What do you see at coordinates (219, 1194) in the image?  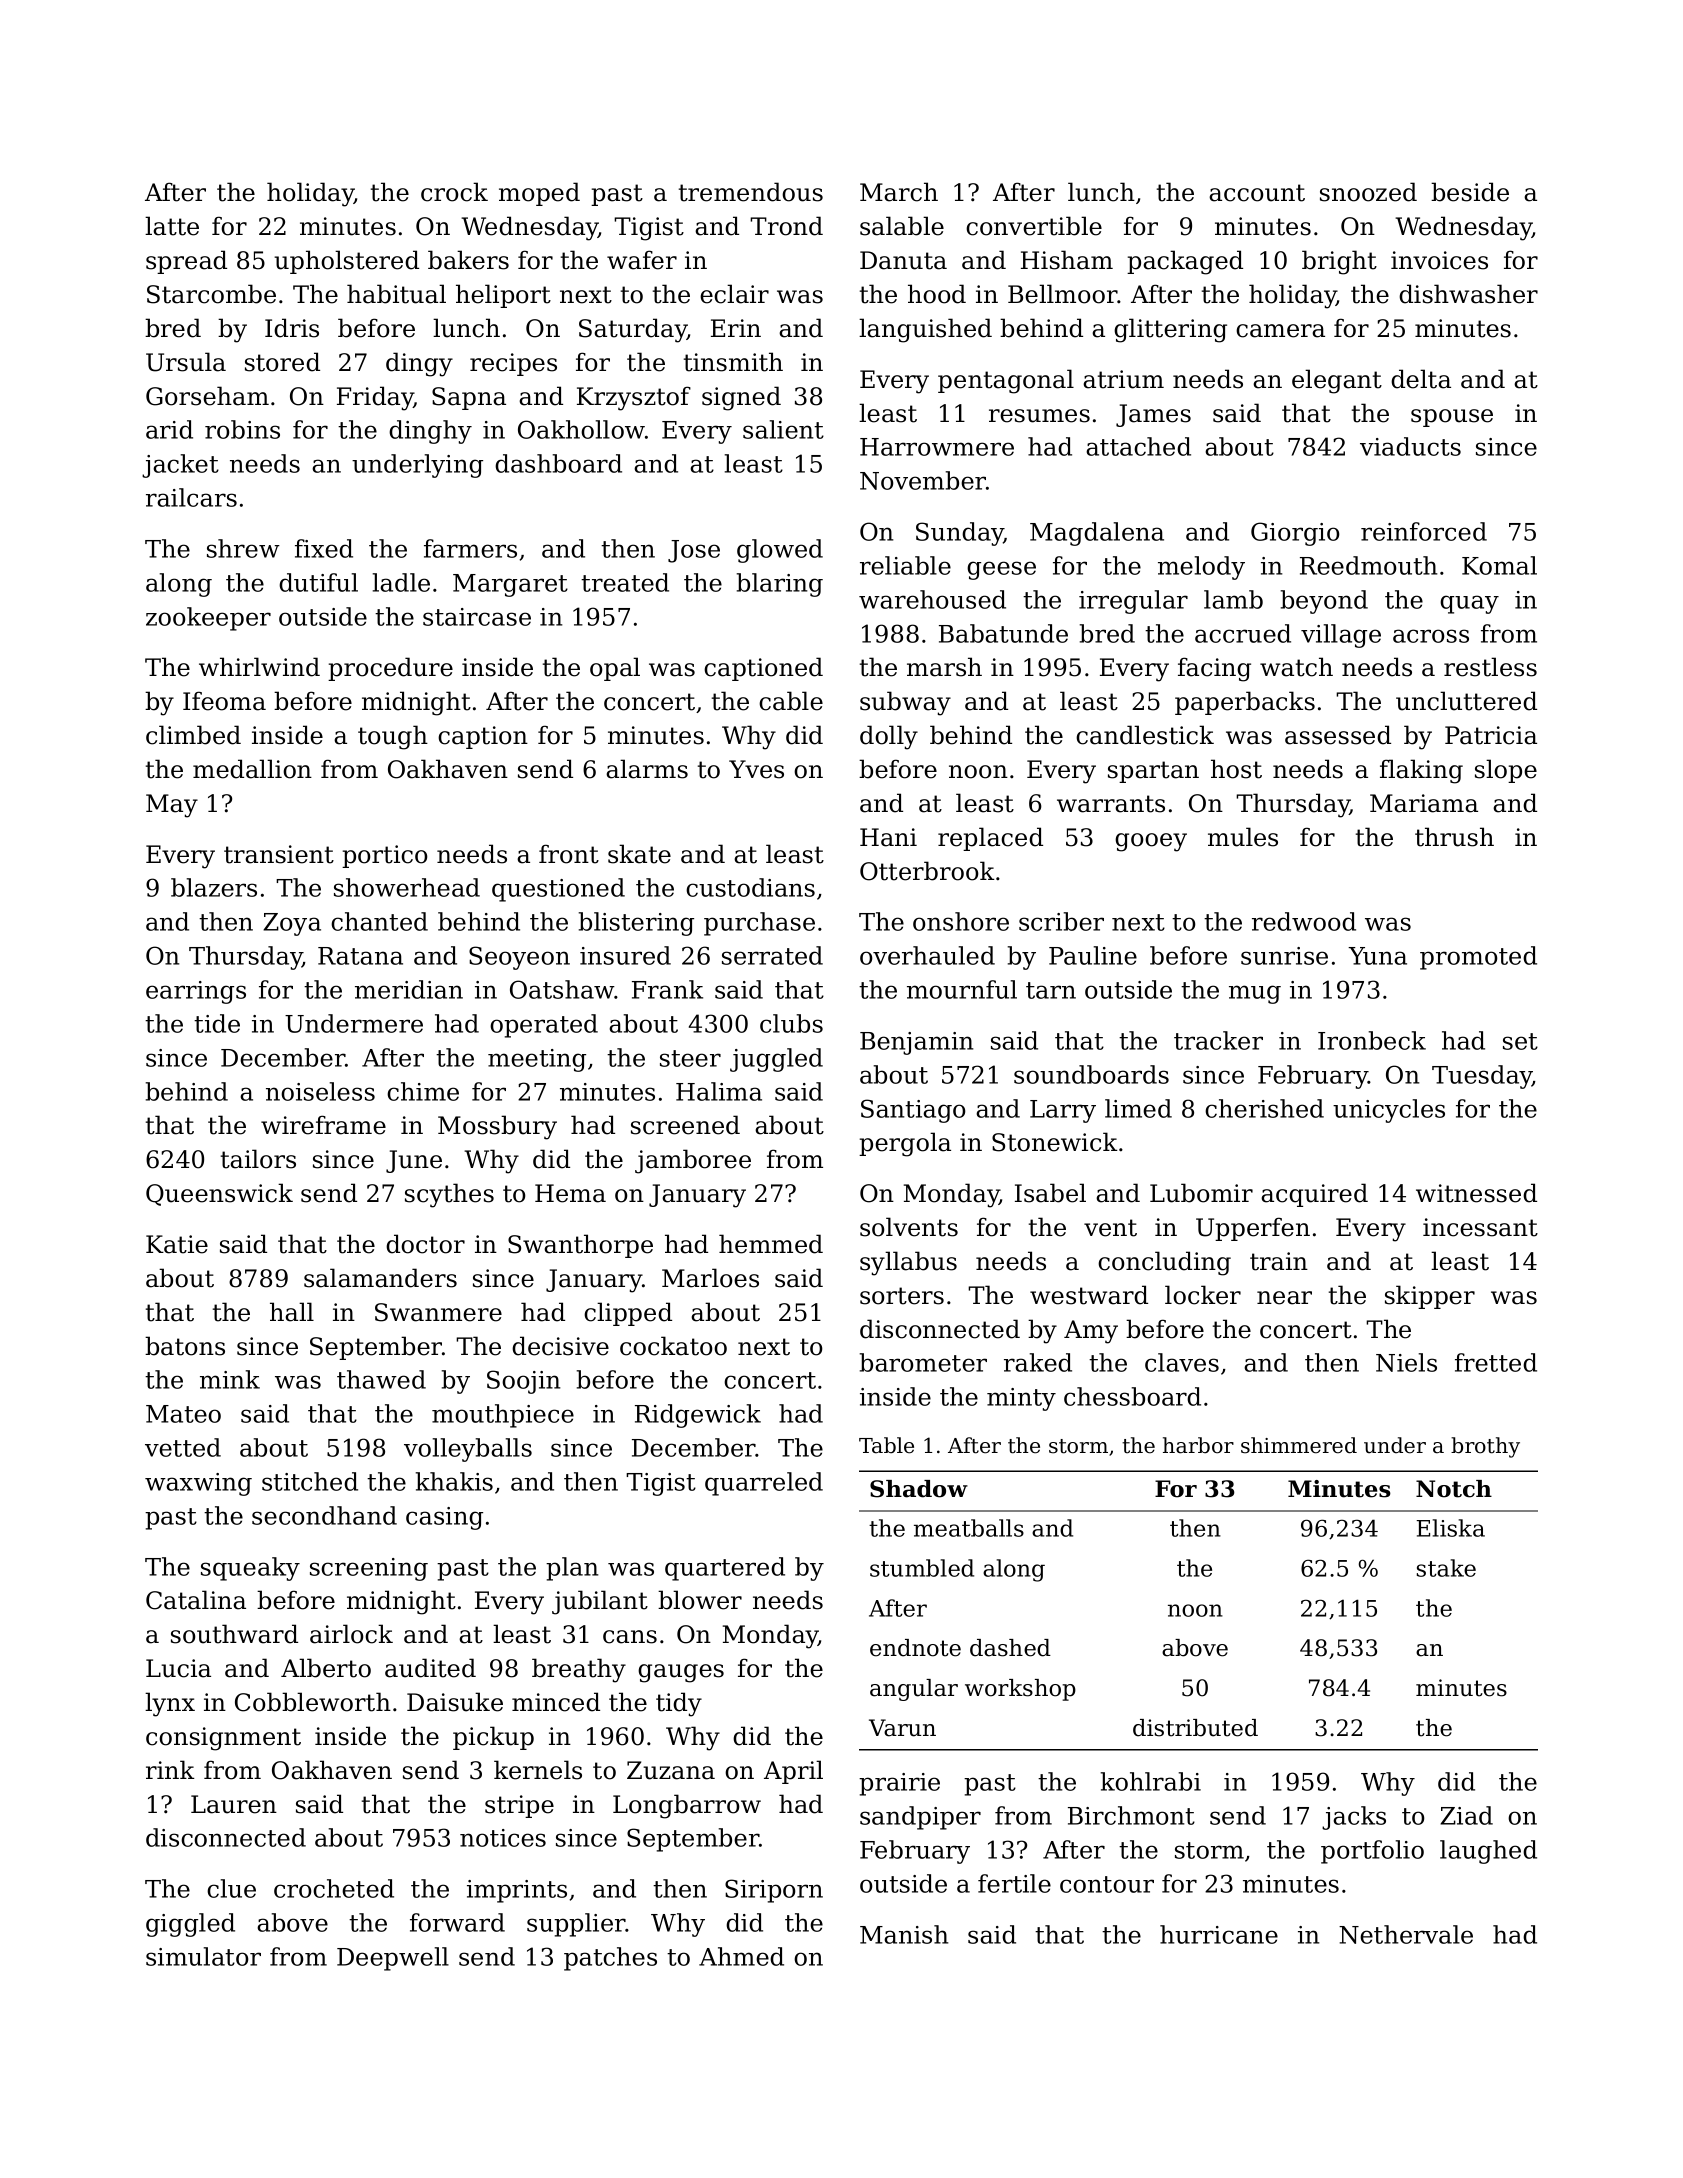 I see `Queenswick` at bounding box center [219, 1194].
